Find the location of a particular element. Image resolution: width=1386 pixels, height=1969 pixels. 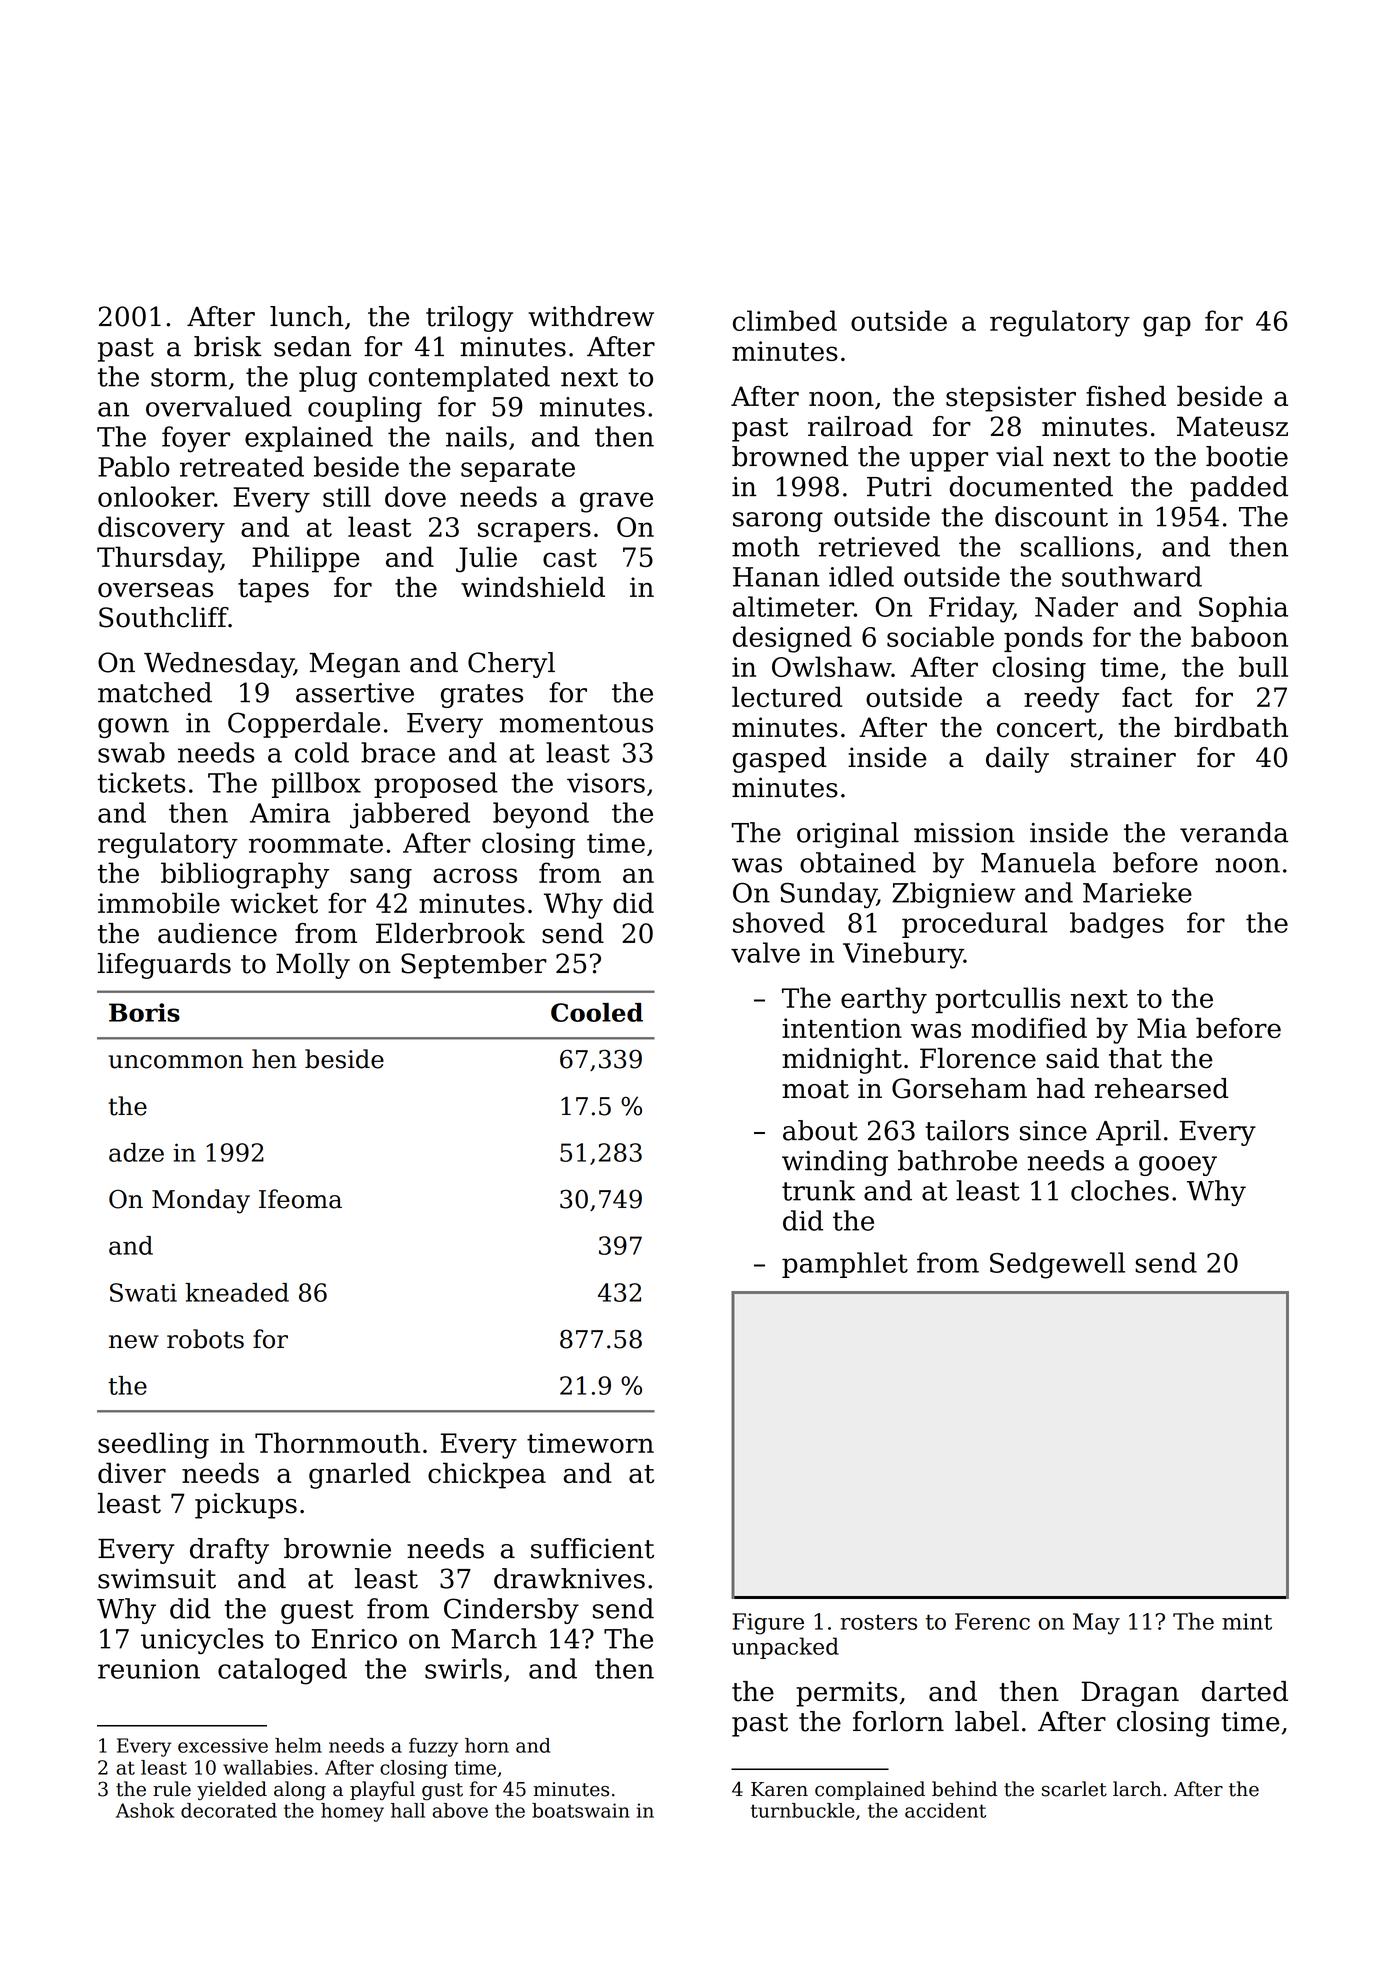

Philippe is located at coordinates (306, 559).
